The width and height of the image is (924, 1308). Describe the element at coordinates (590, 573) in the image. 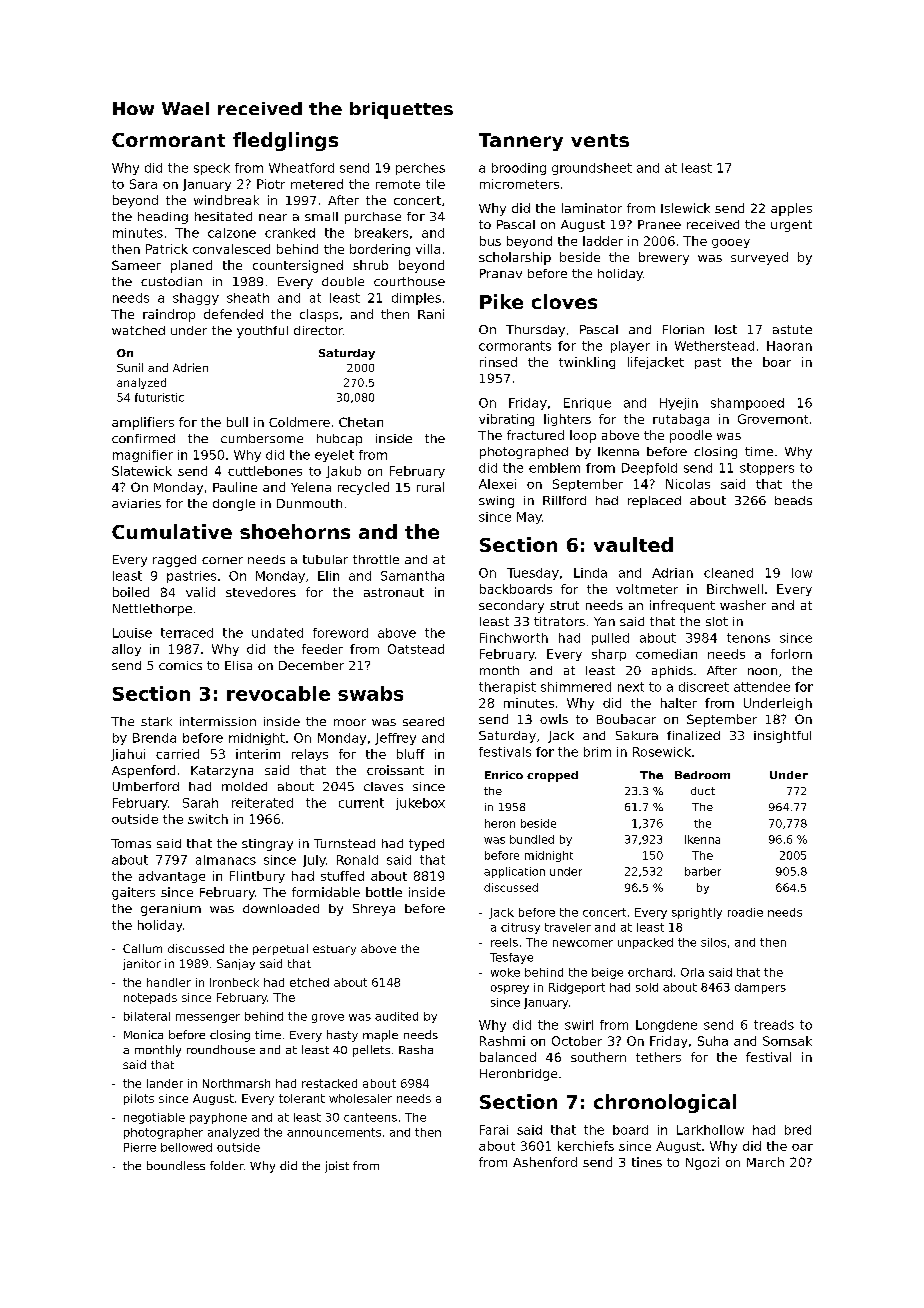

I see `Linda` at that location.
